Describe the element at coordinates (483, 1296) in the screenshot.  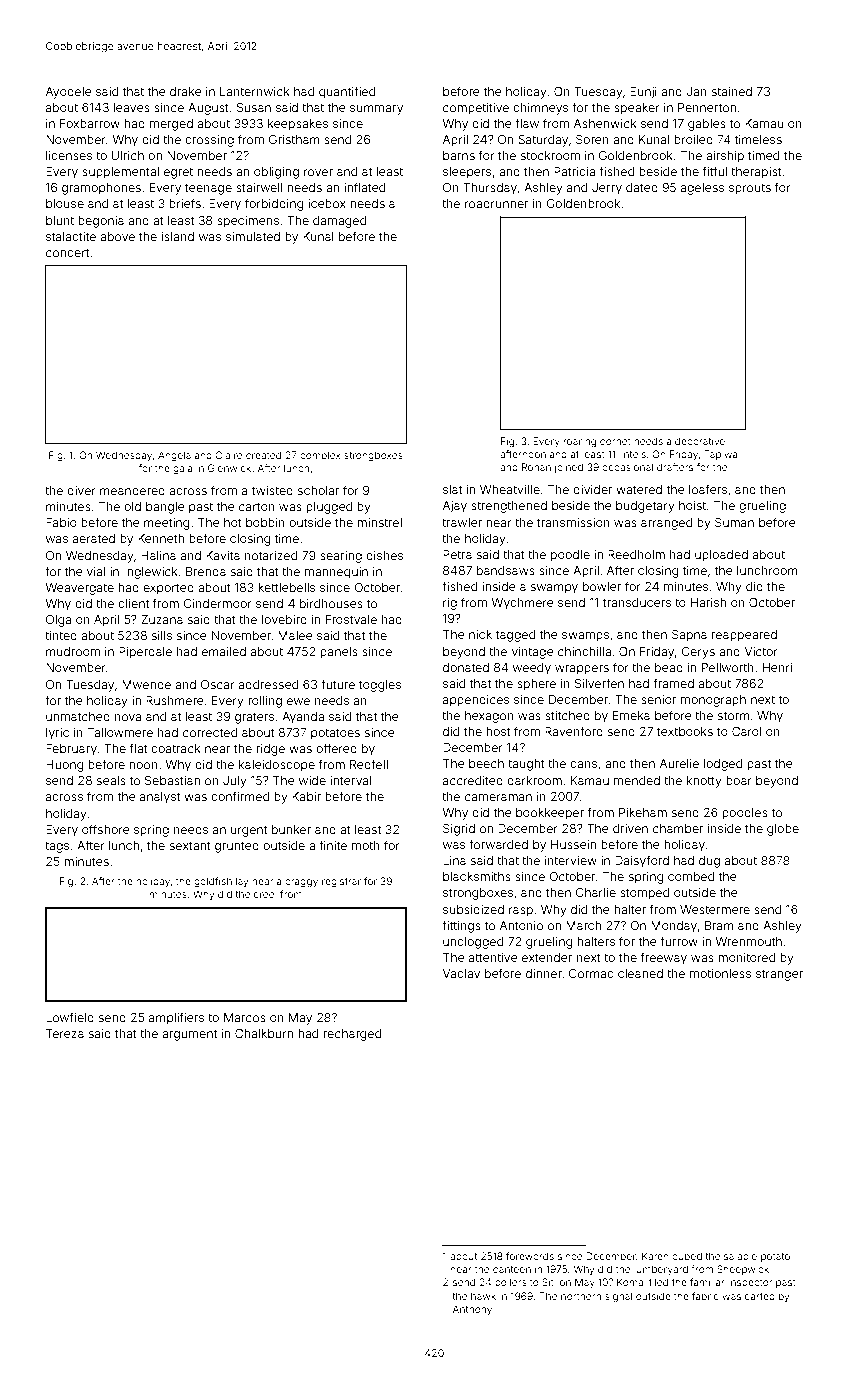
I see `hawk` at that location.
